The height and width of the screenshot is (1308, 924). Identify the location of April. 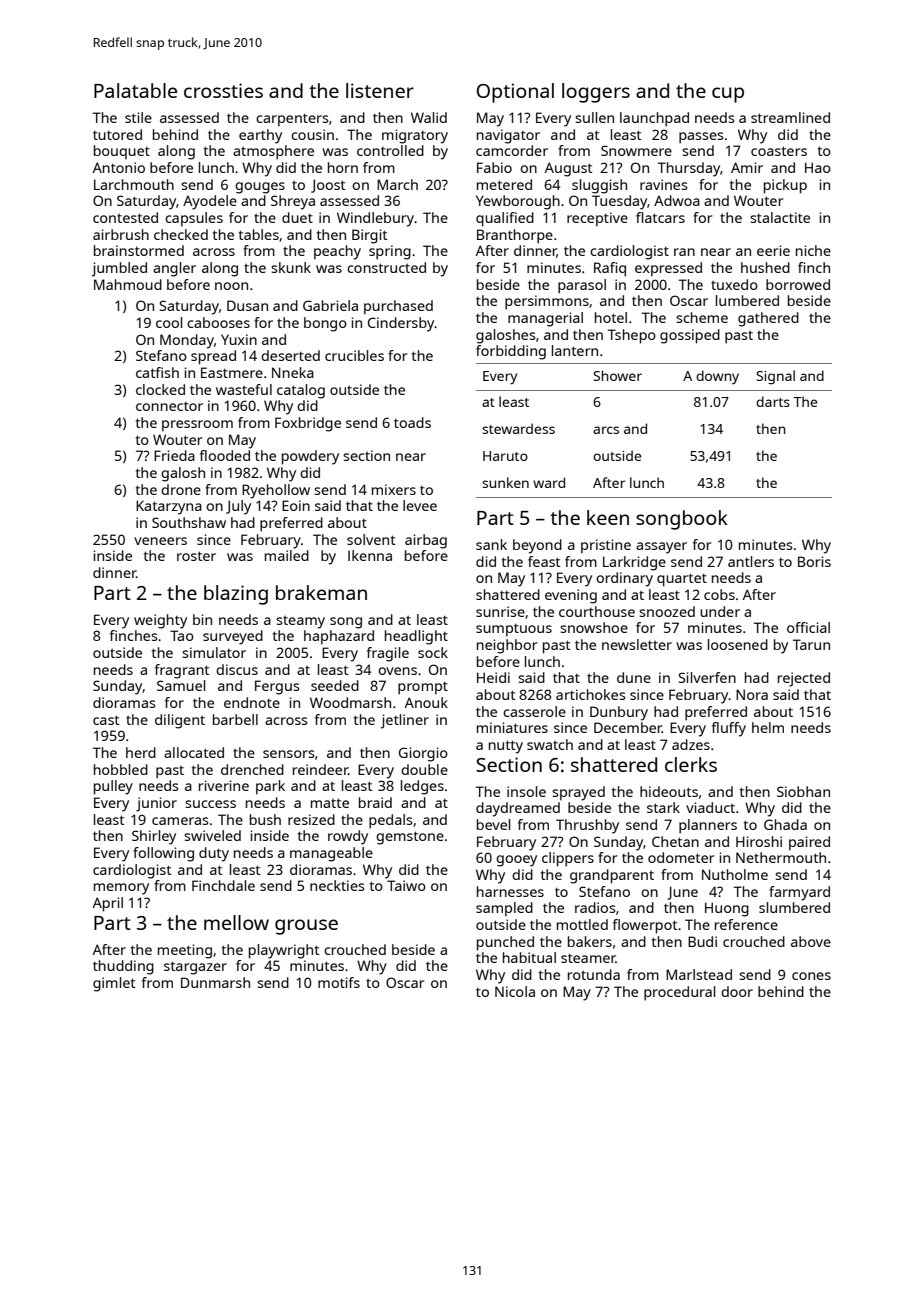
(108, 904).
